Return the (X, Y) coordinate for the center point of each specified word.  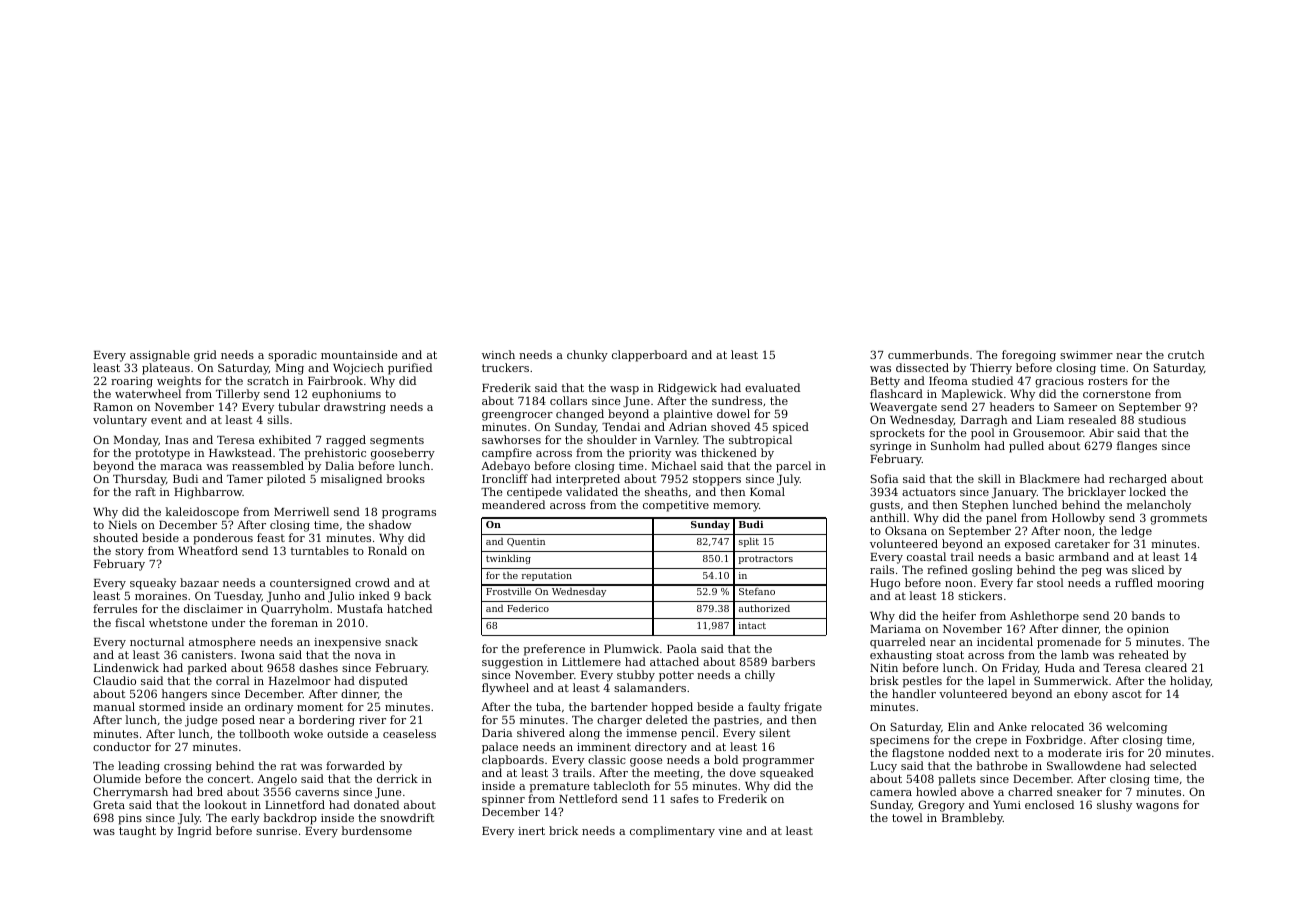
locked (1147, 491)
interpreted (588, 480)
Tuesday (238, 597)
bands (1148, 615)
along (584, 734)
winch (498, 354)
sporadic (292, 356)
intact (752, 625)
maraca (181, 467)
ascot (1127, 694)
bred (210, 791)
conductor (122, 746)
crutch (1186, 354)
